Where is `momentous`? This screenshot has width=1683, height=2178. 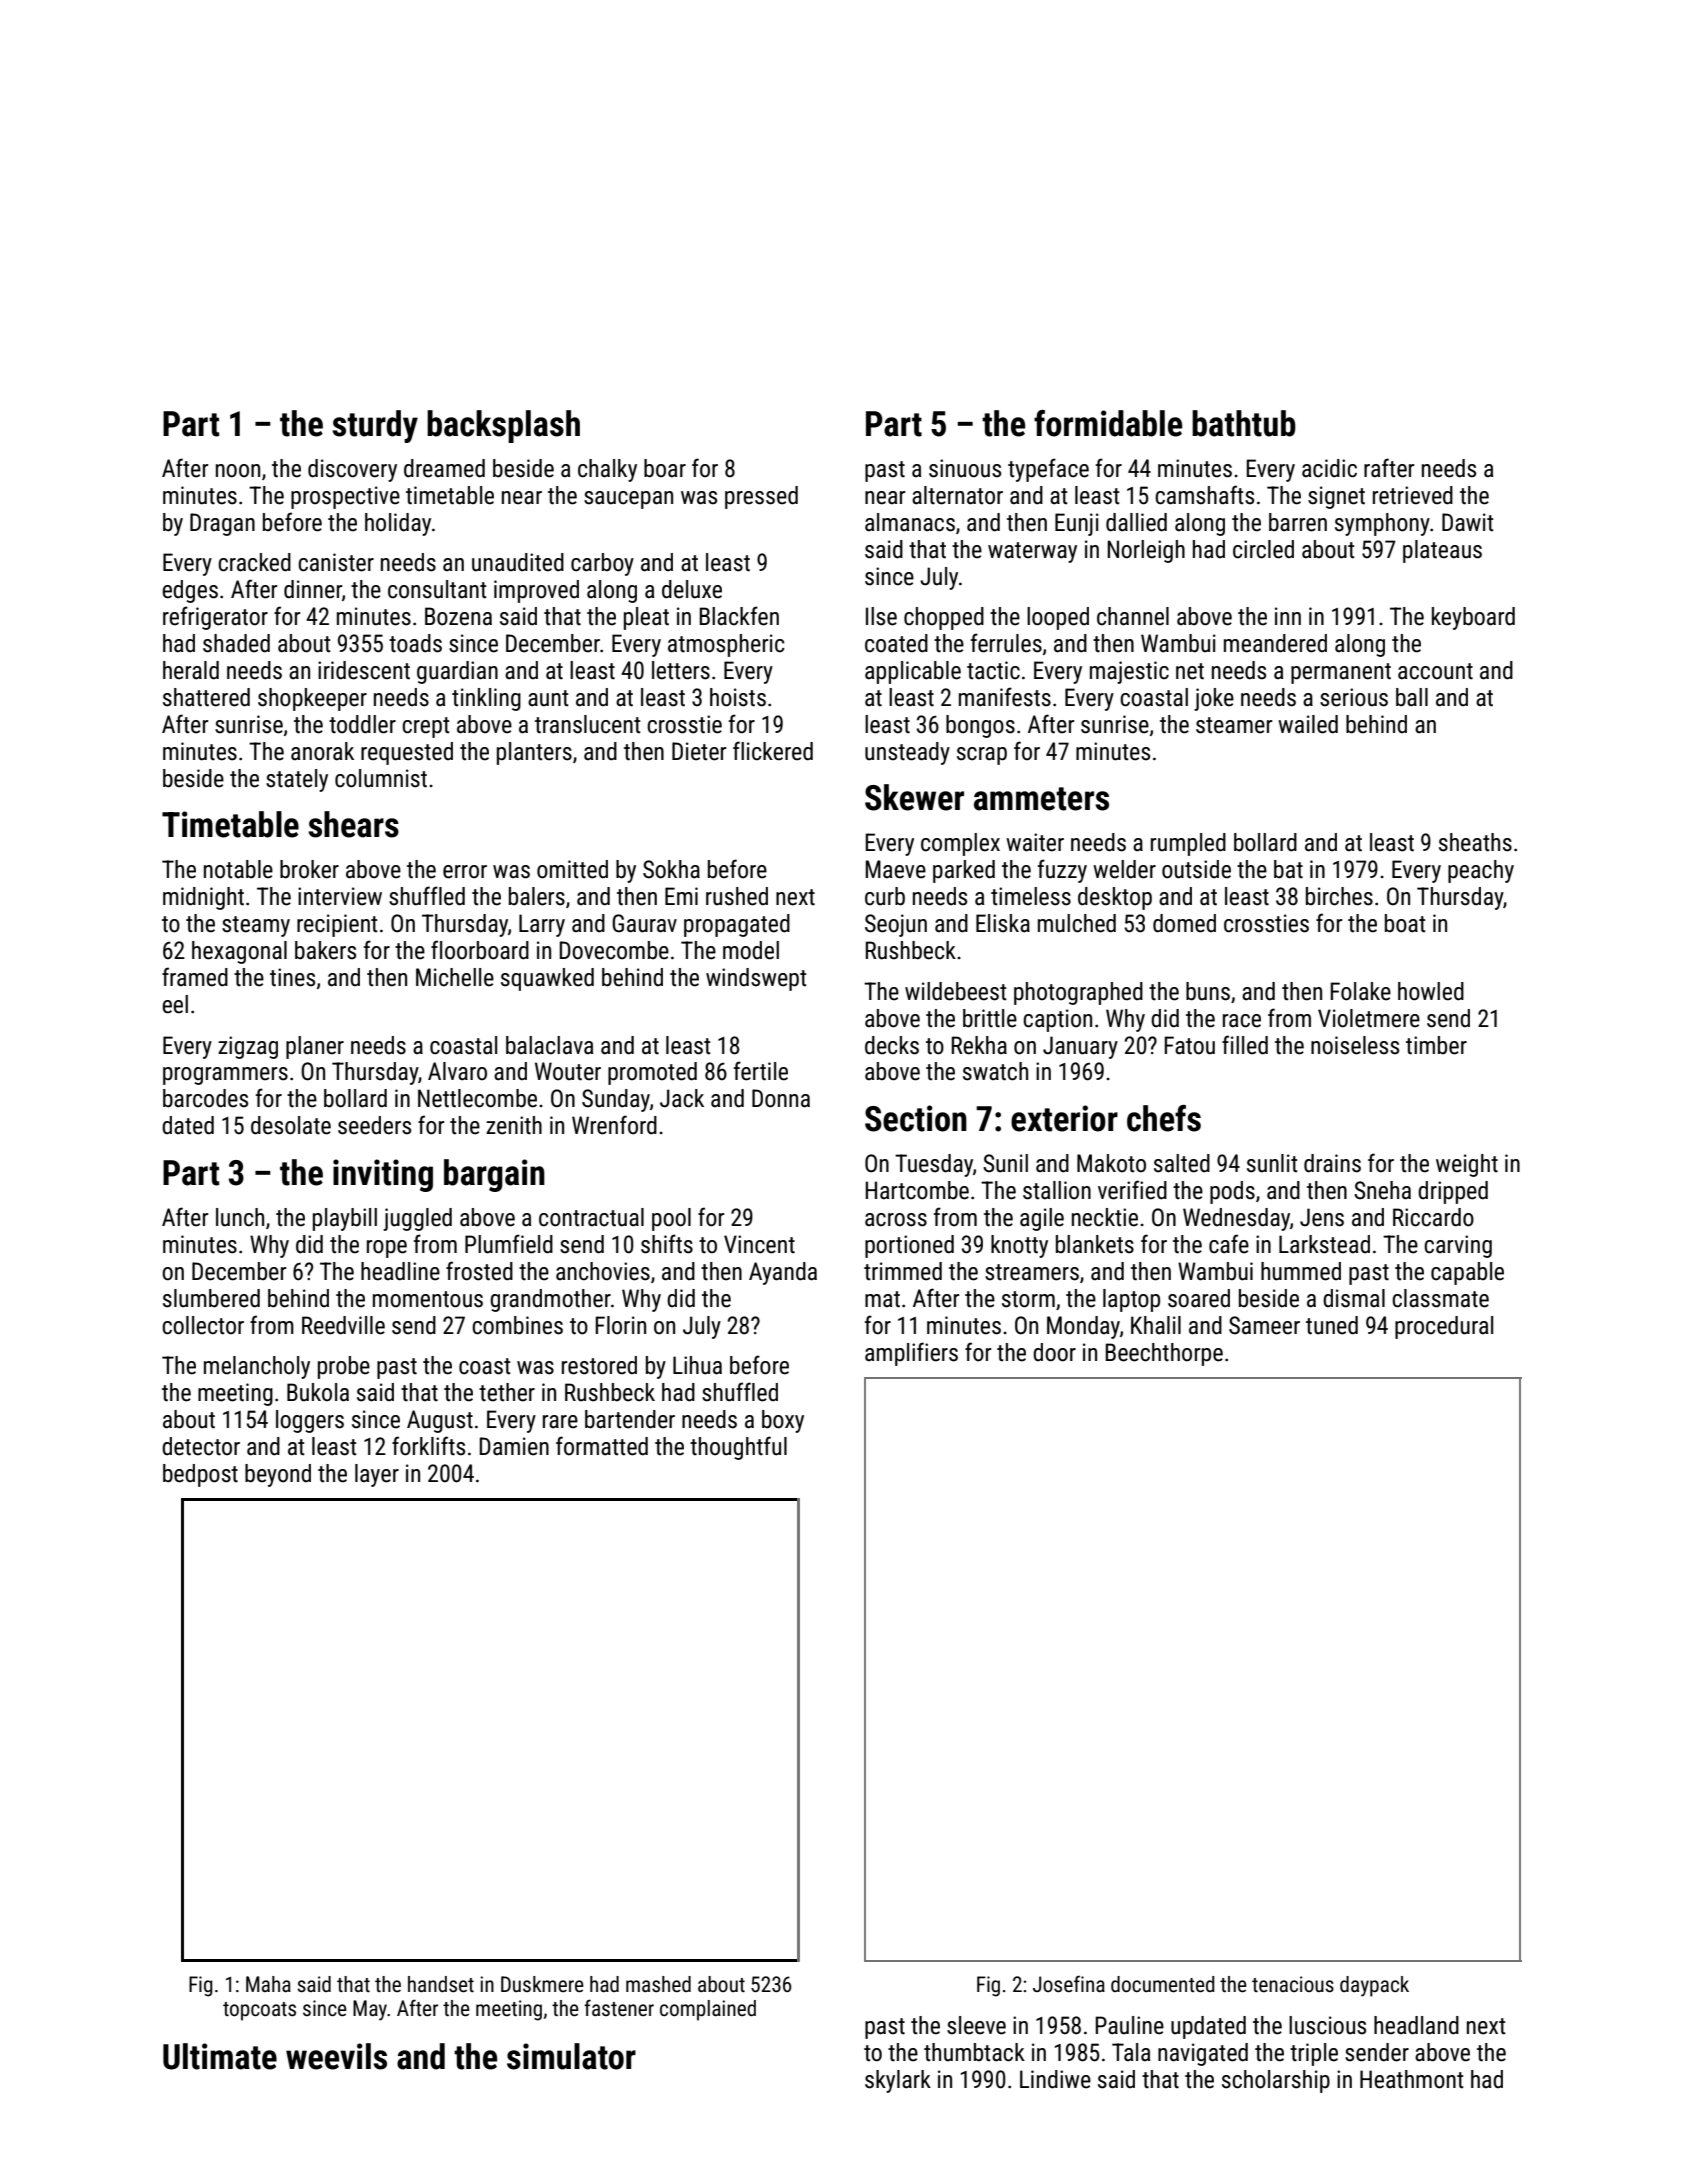
momentous is located at coordinates (428, 1299).
